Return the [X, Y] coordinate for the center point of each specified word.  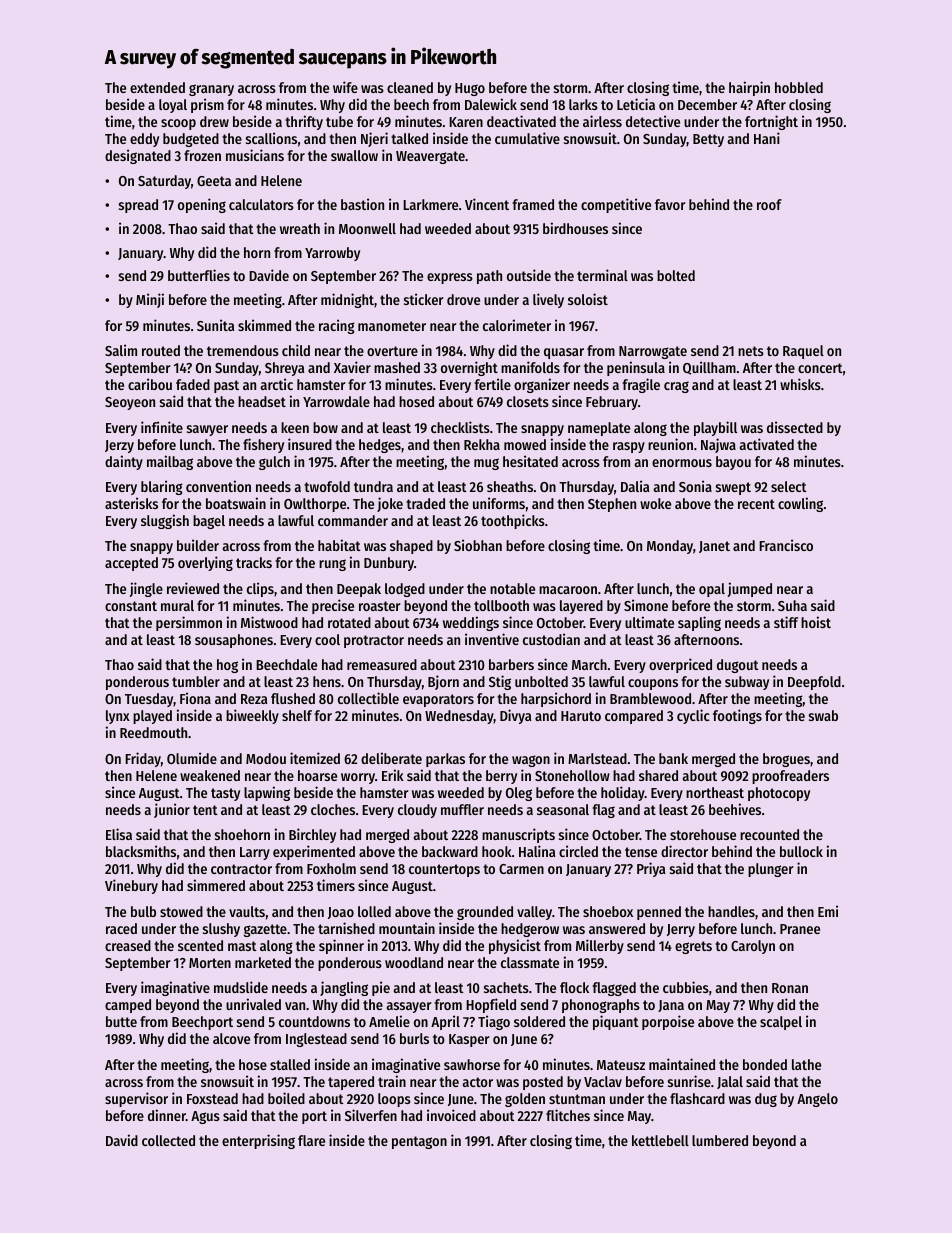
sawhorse [472, 1064]
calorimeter [517, 325]
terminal [602, 275]
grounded [485, 913]
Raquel [803, 352]
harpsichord [556, 699]
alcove [231, 1038]
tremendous [243, 350]
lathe [806, 1064]
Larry [255, 853]
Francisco [786, 545]
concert [820, 368]
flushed [293, 698]
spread [138, 206]
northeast [715, 792]
